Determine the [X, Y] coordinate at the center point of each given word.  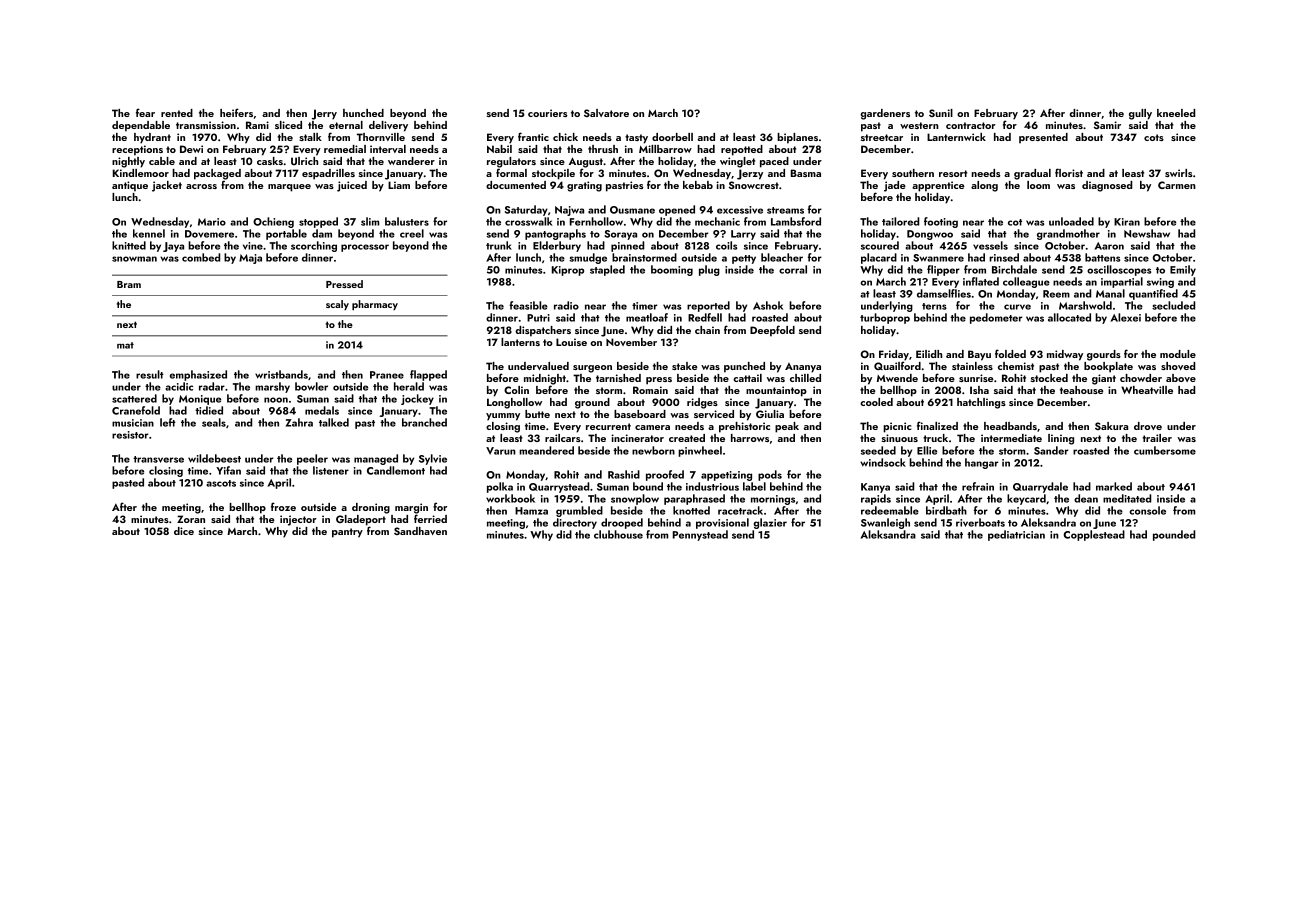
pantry [347, 533]
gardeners [885, 114]
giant [1104, 379]
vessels [990, 245]
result [150, 374]
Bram [129, 284]
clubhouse [618, 534]
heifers [236, 112]
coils [726, 245]
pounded [1174, 535]
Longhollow [514, 403]
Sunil [941, 113]
